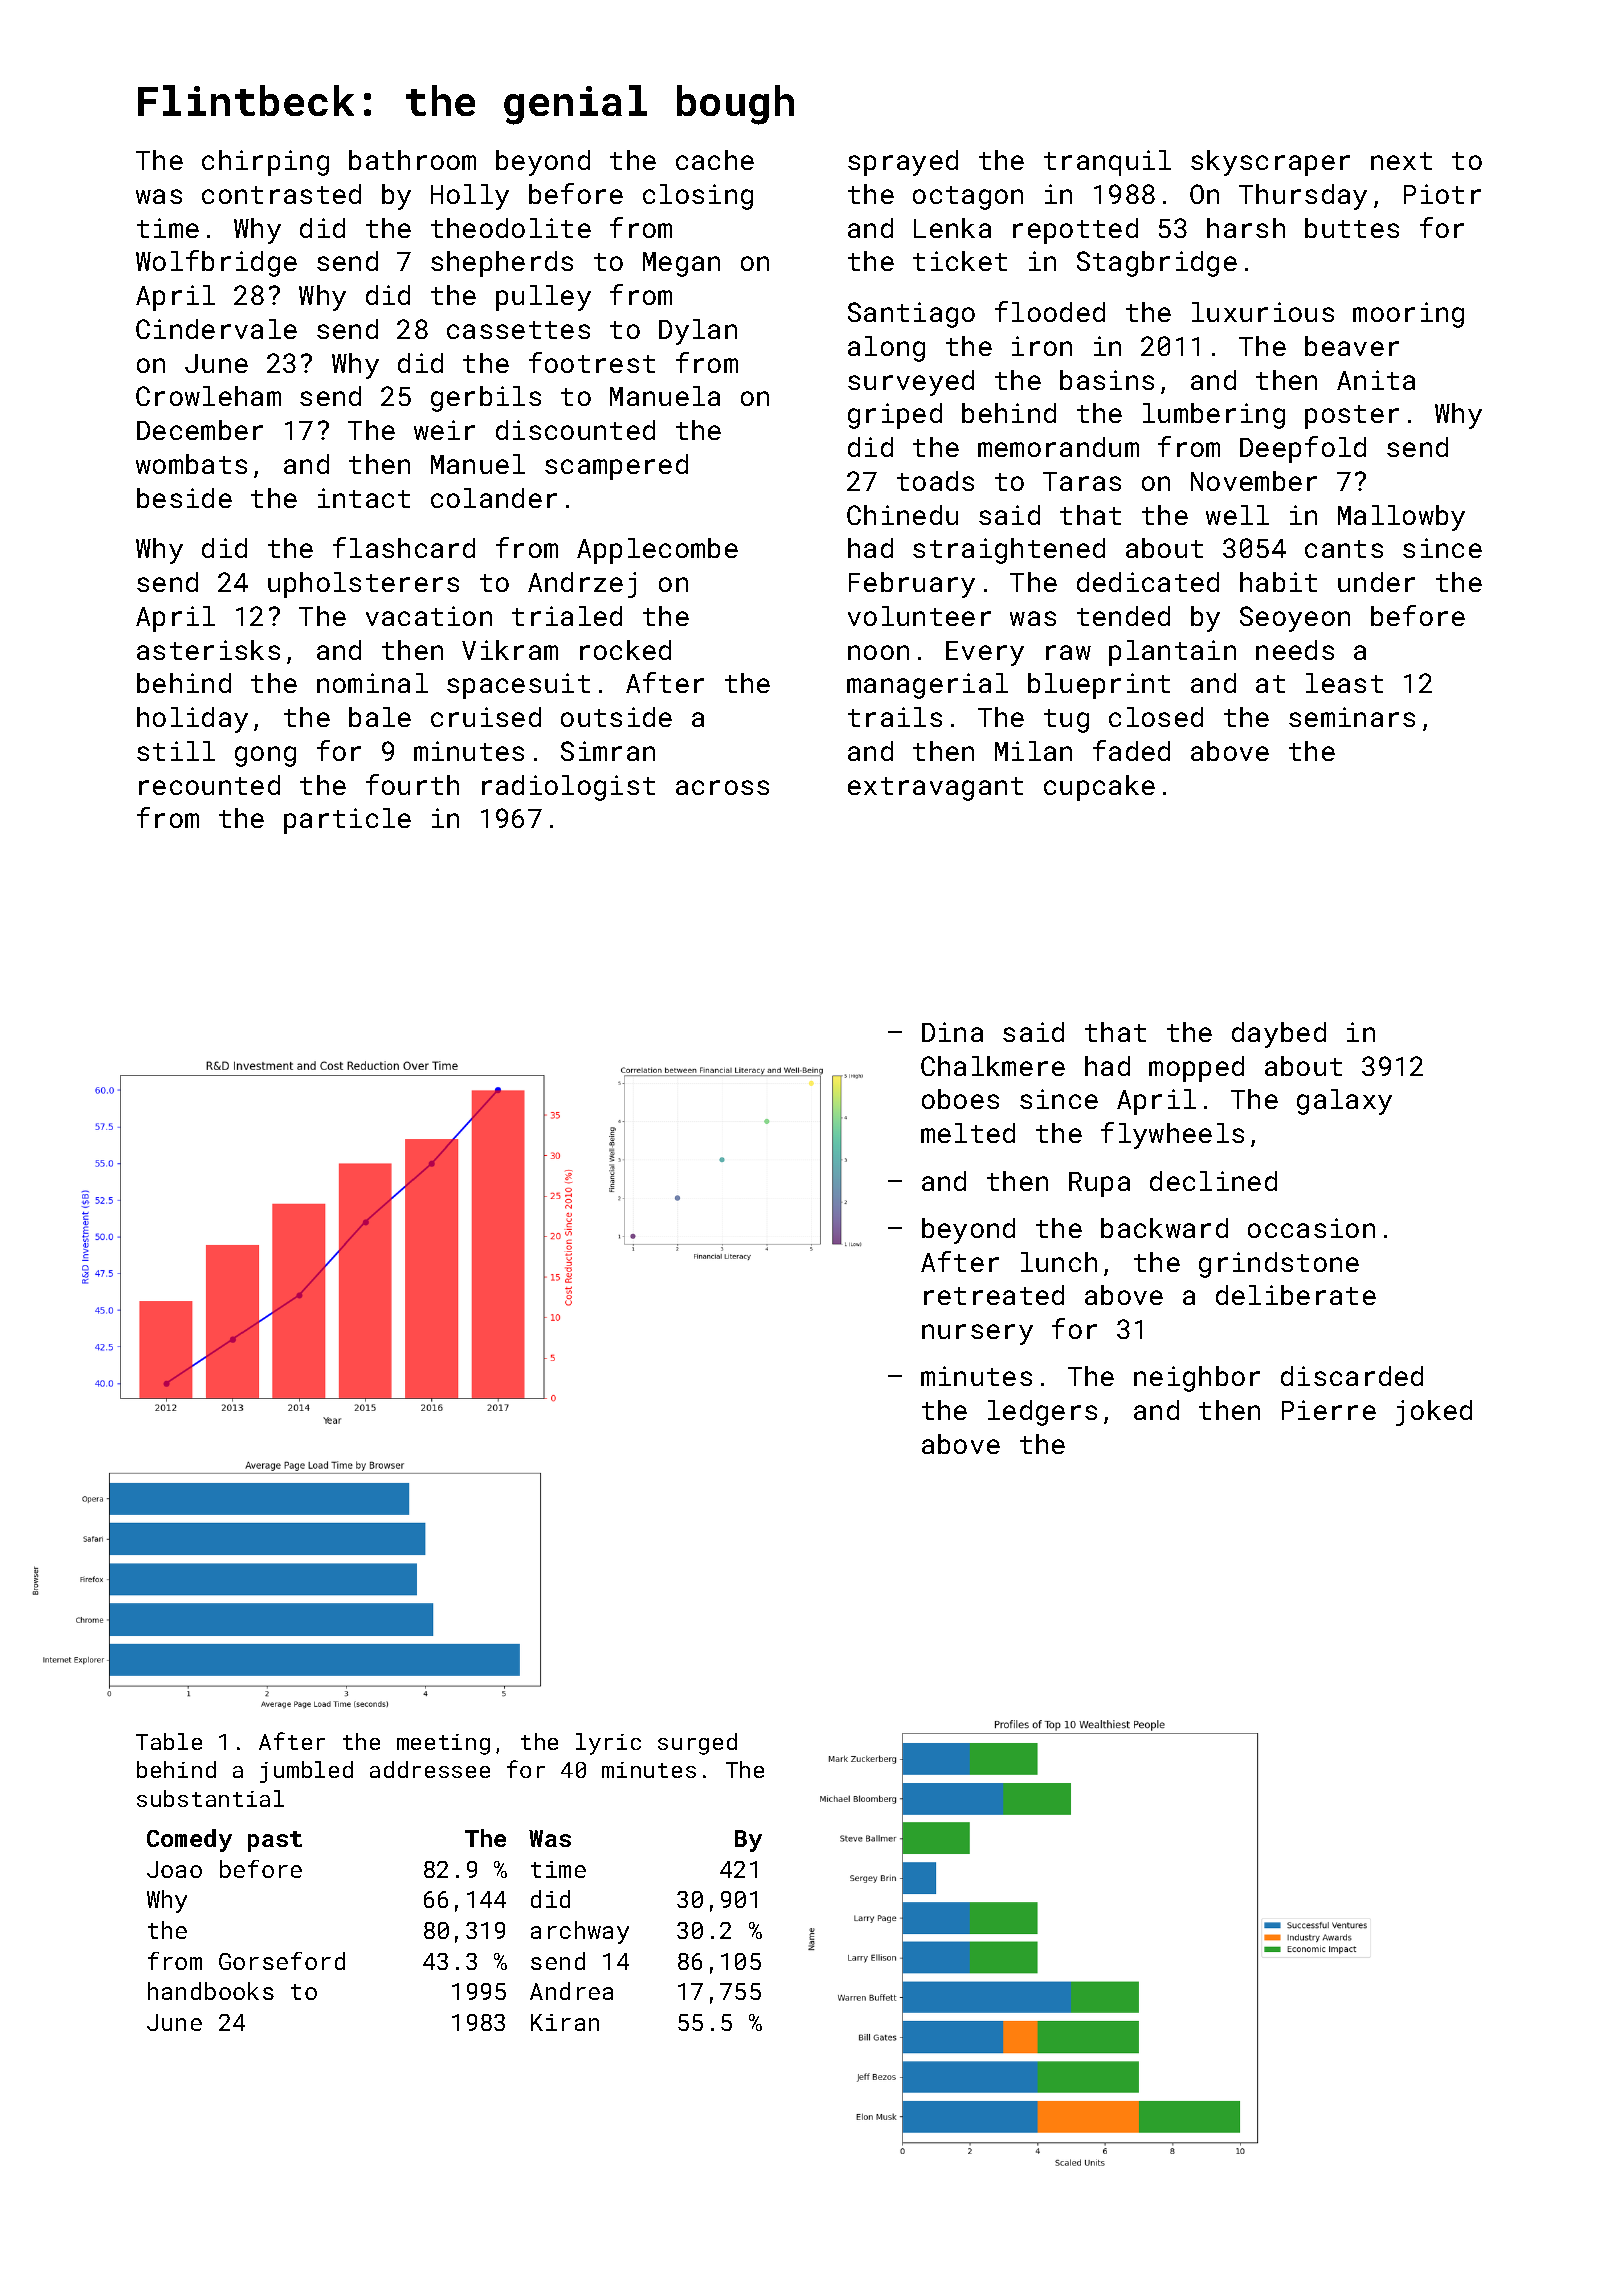 This screenshot has width=1620, height=2292. What do you see at coordinates (347, 821) in the screenshot?
I see `particle` at bounding box center [347, 821].
